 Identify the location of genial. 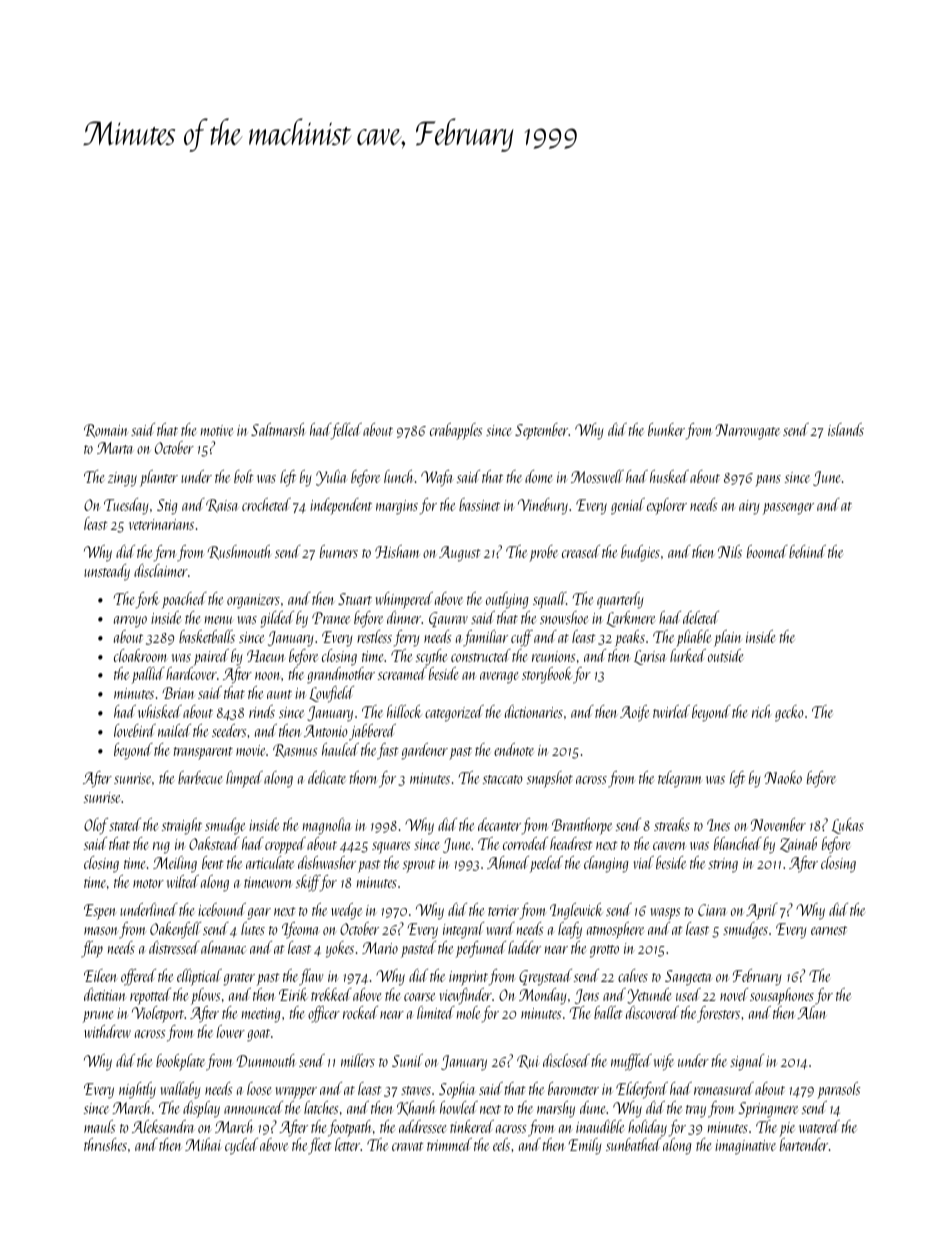
(628, 506).
